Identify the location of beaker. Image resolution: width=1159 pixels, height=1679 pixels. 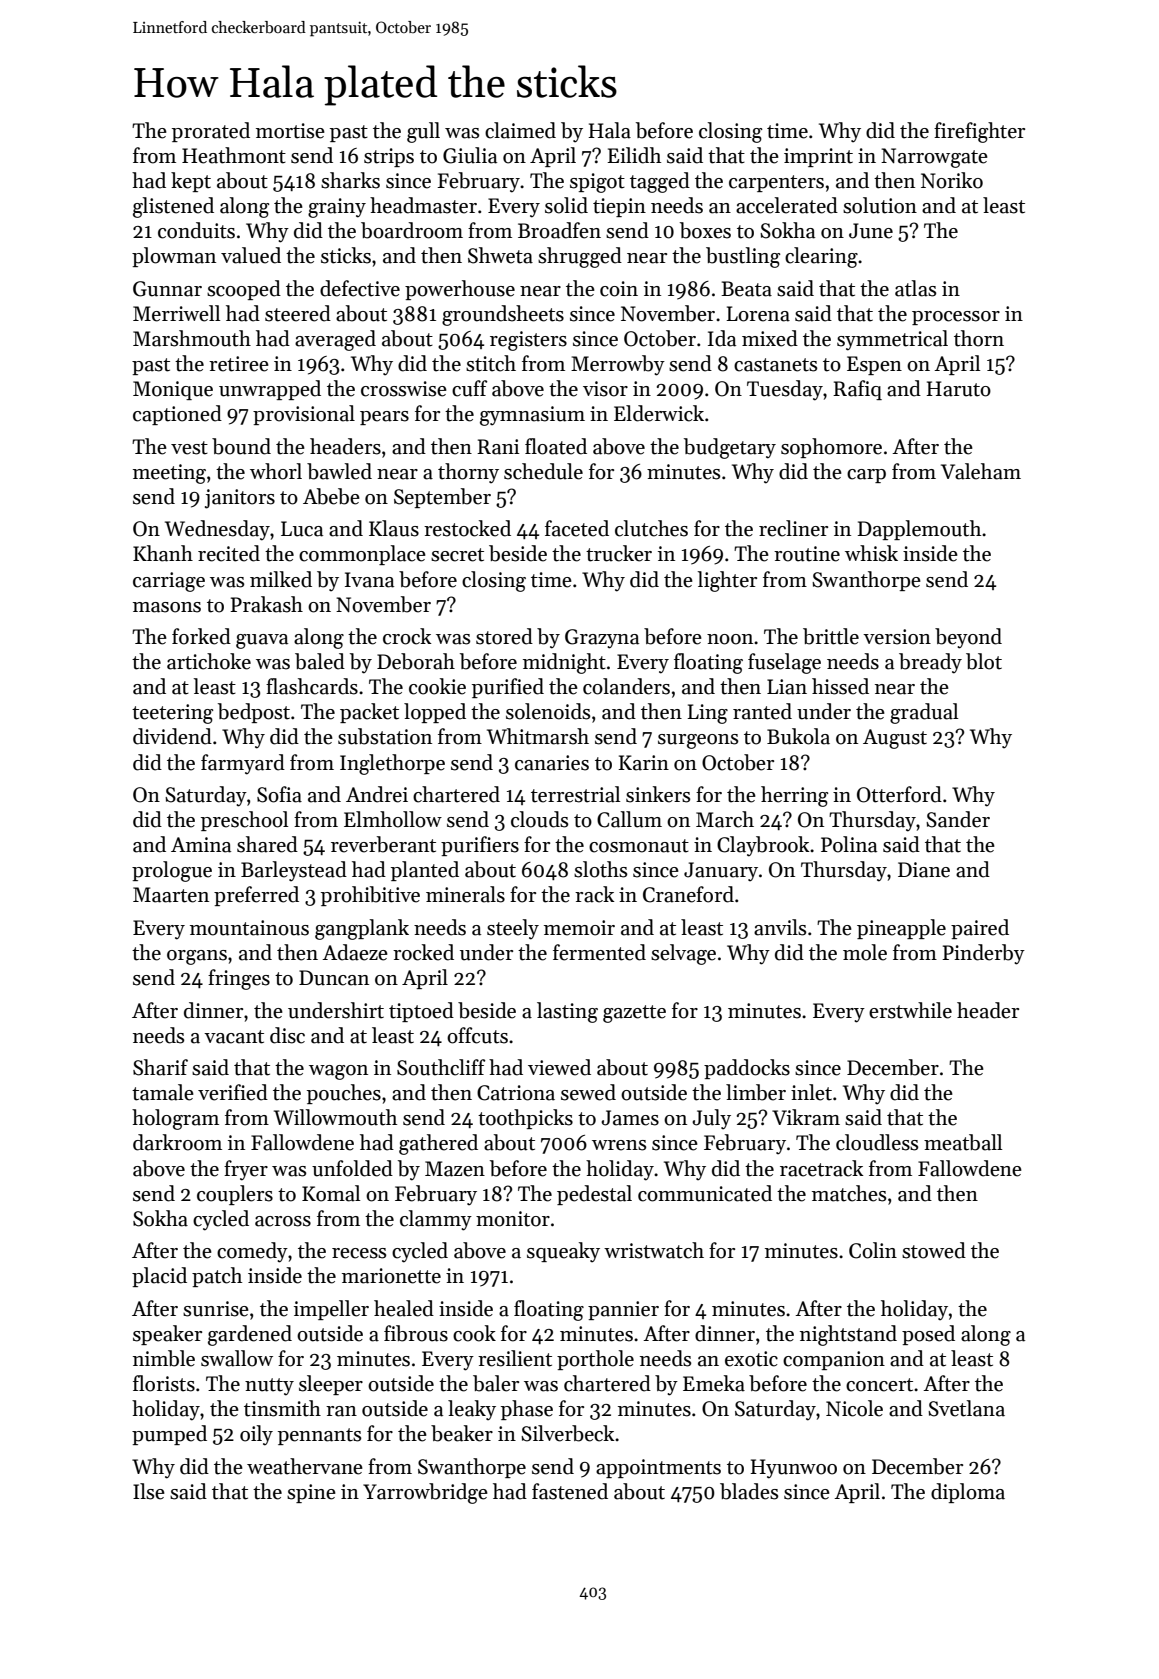
(462, 1433).
